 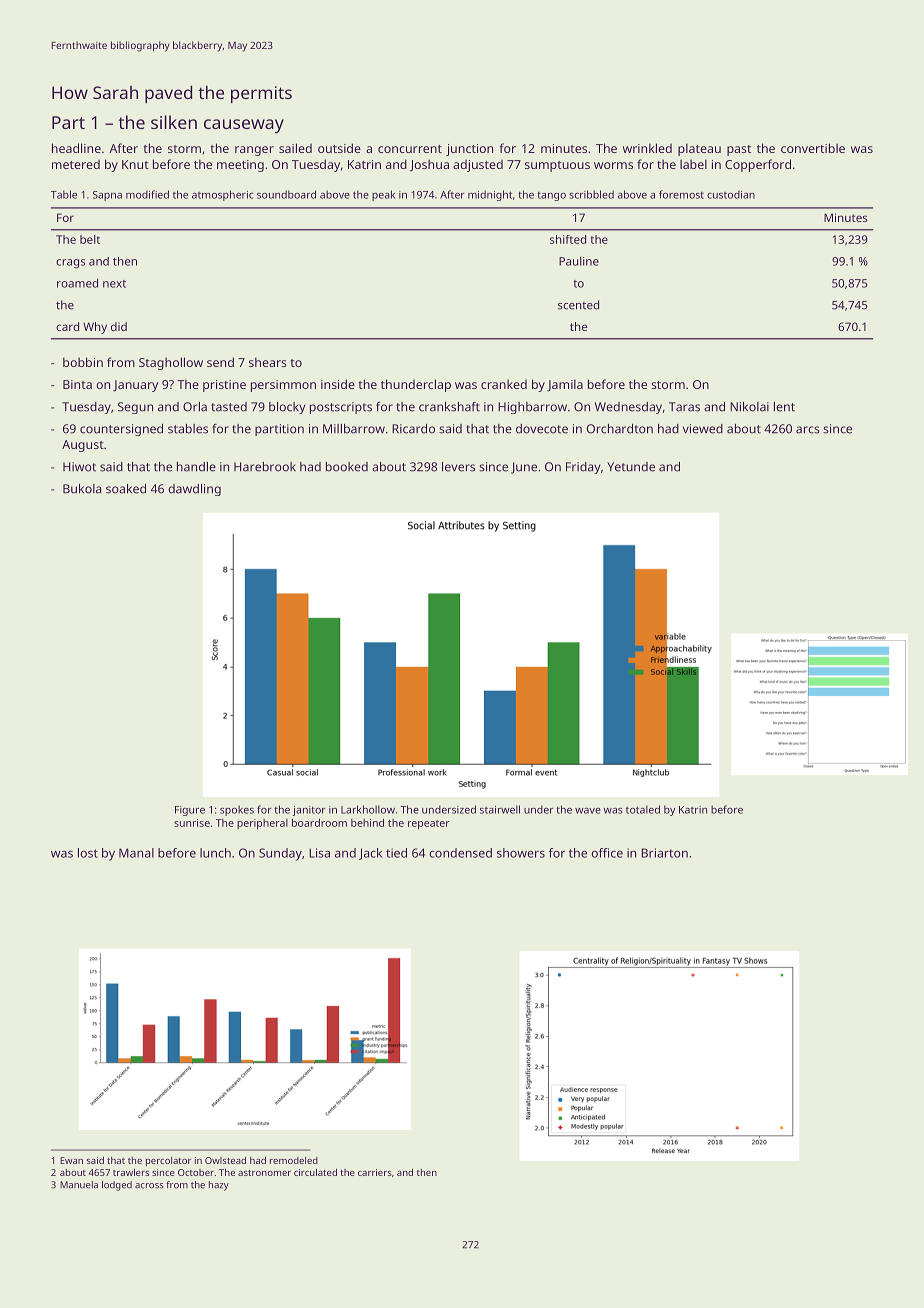 I want to click on wave, so click(x=588, y=811).
